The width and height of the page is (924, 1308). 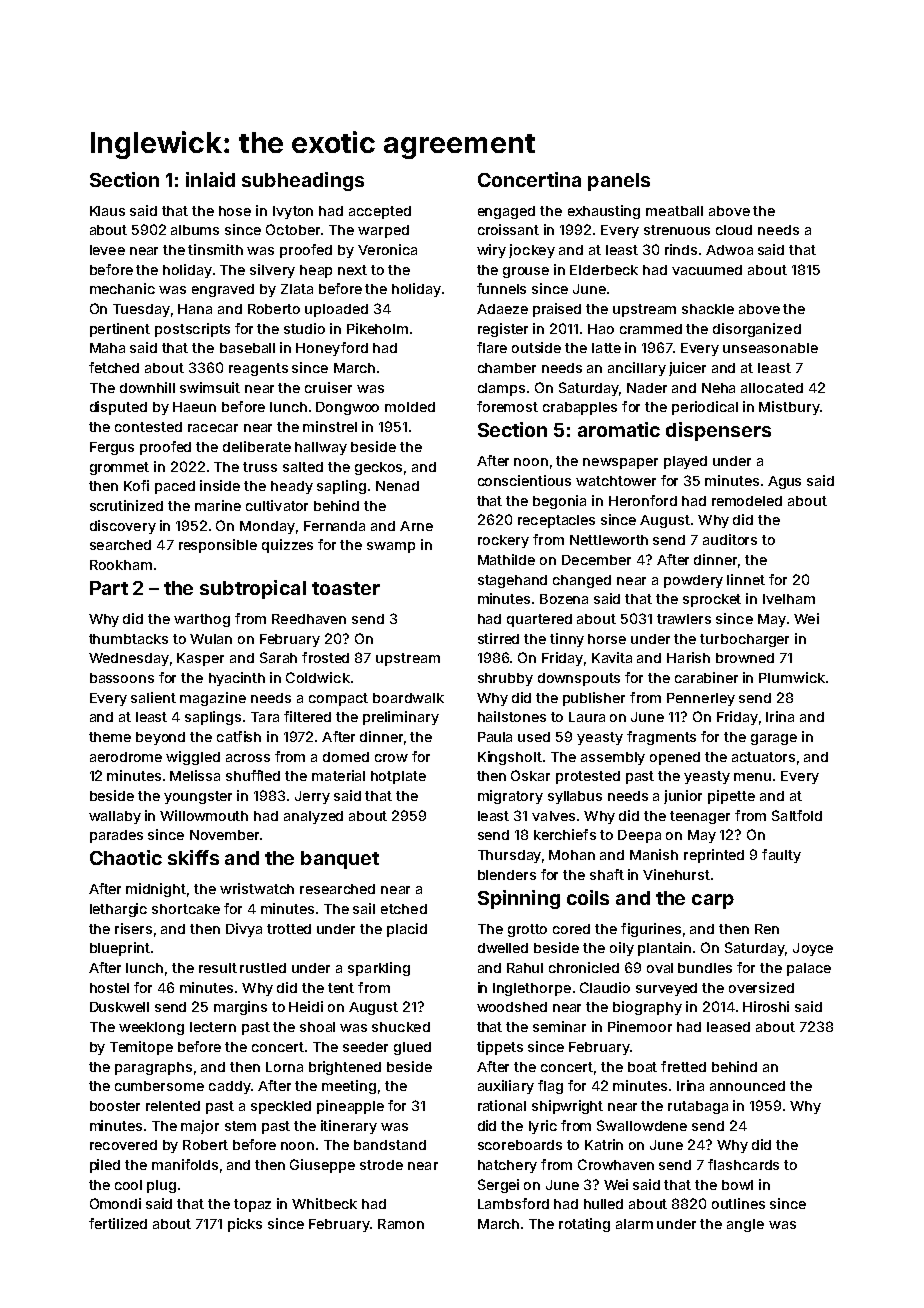 What do you see at coordinates (634, 1224) in the page?
I see `alarm` at bounding box center [634, 1224].
